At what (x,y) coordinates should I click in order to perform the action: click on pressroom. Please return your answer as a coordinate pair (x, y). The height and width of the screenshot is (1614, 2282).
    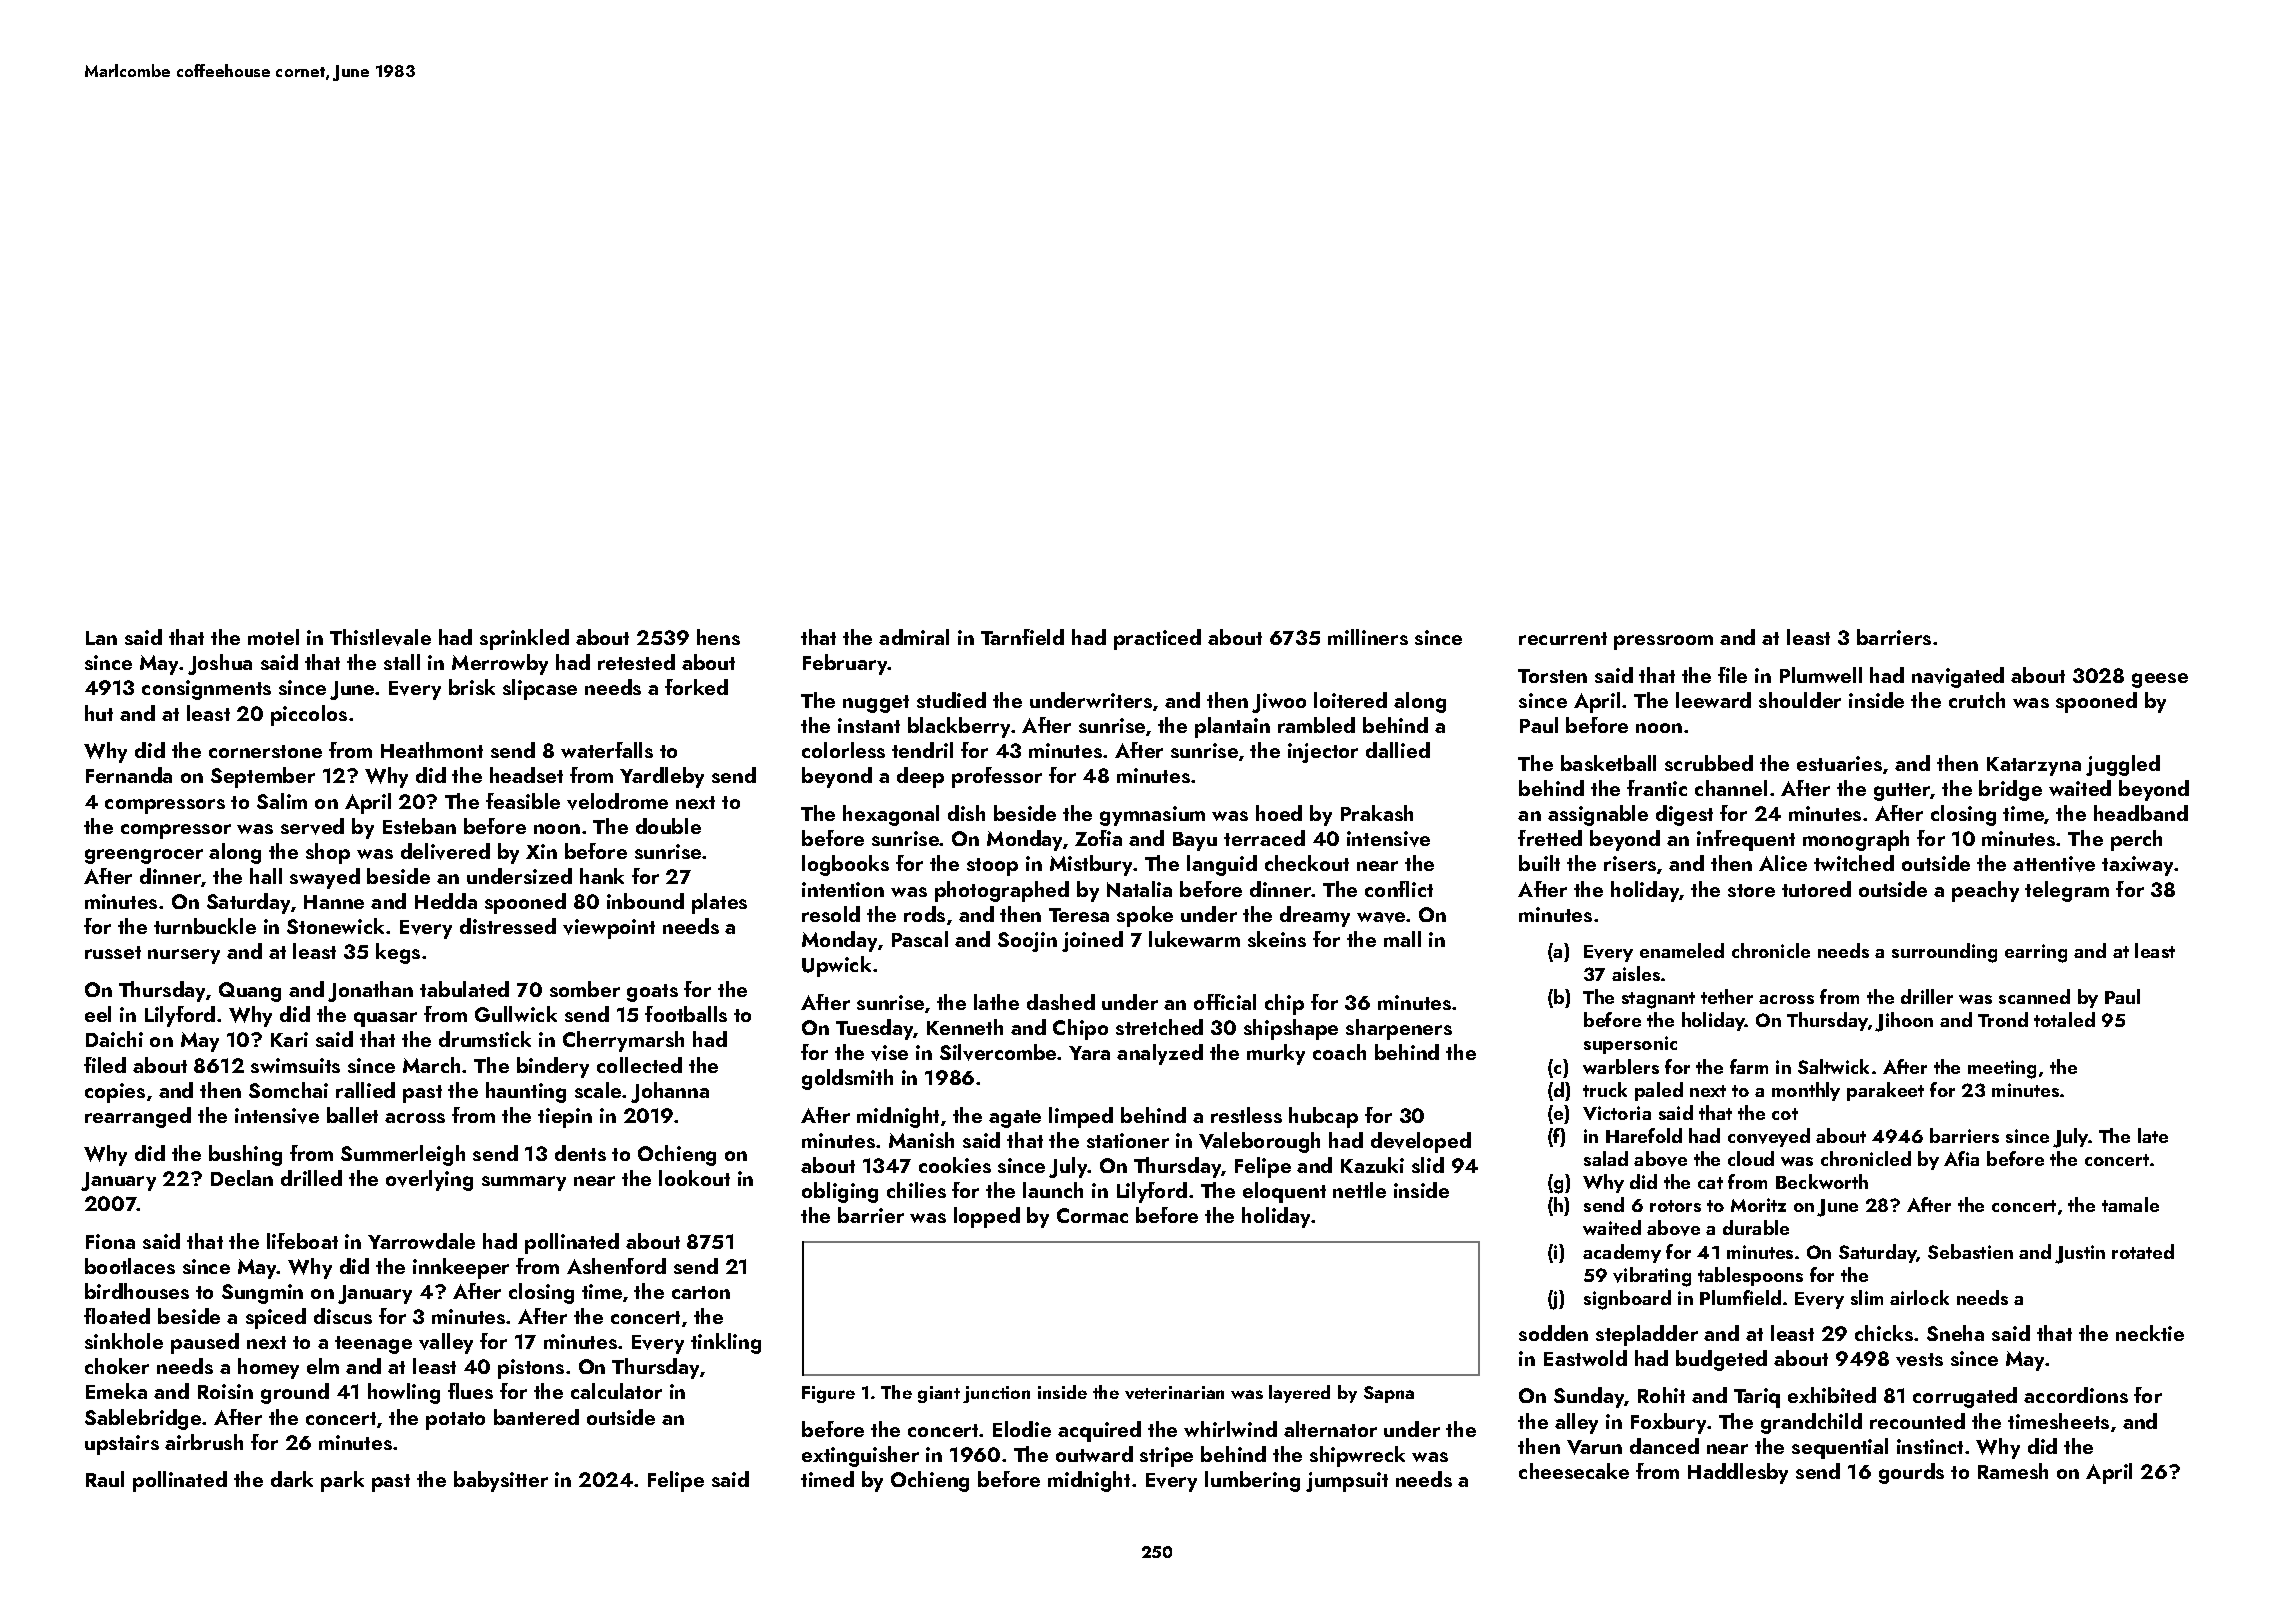
    Looking at the image, I should click on (1663, 642).
